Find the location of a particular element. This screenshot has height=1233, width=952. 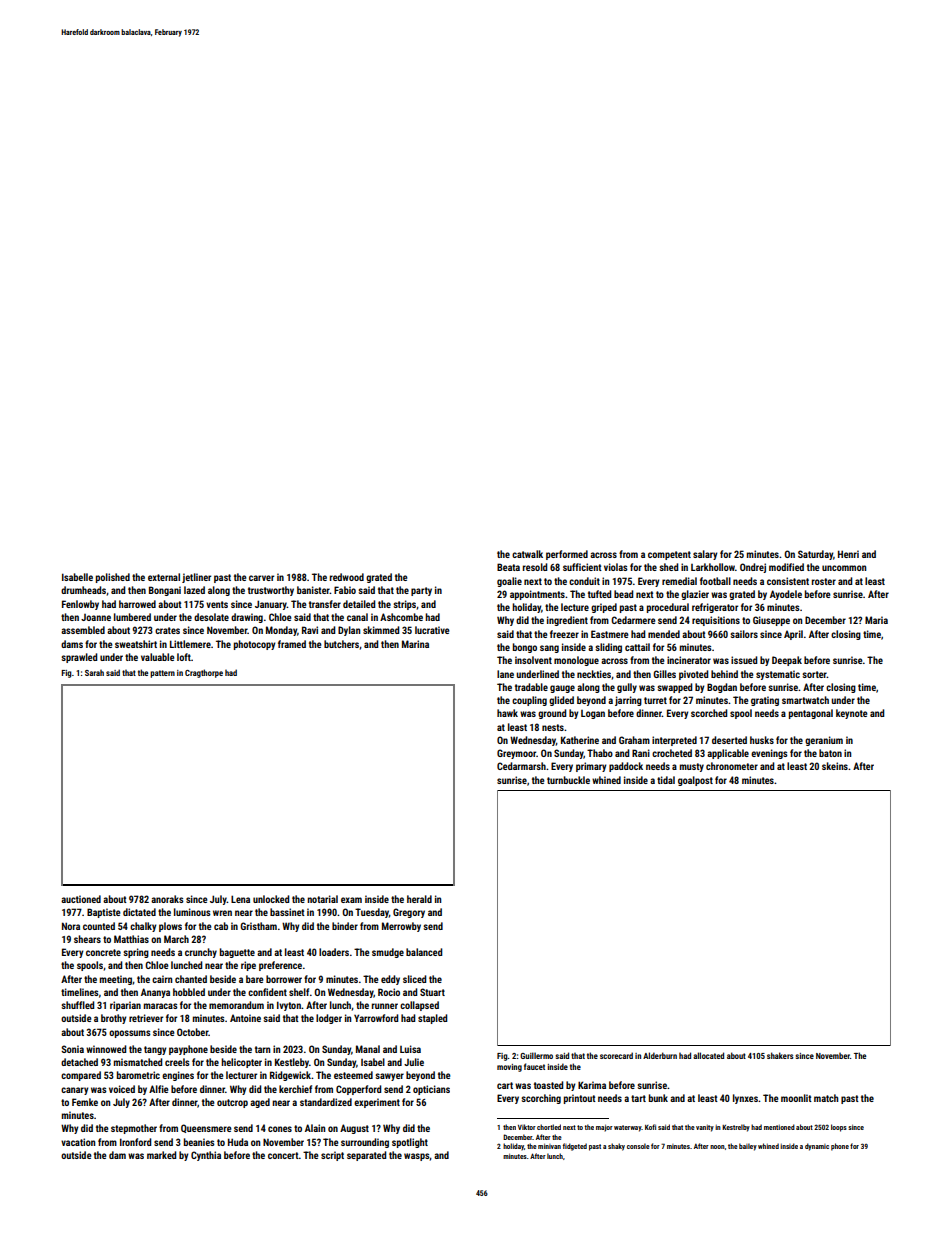

strips is located at coordinates (405, 605).
